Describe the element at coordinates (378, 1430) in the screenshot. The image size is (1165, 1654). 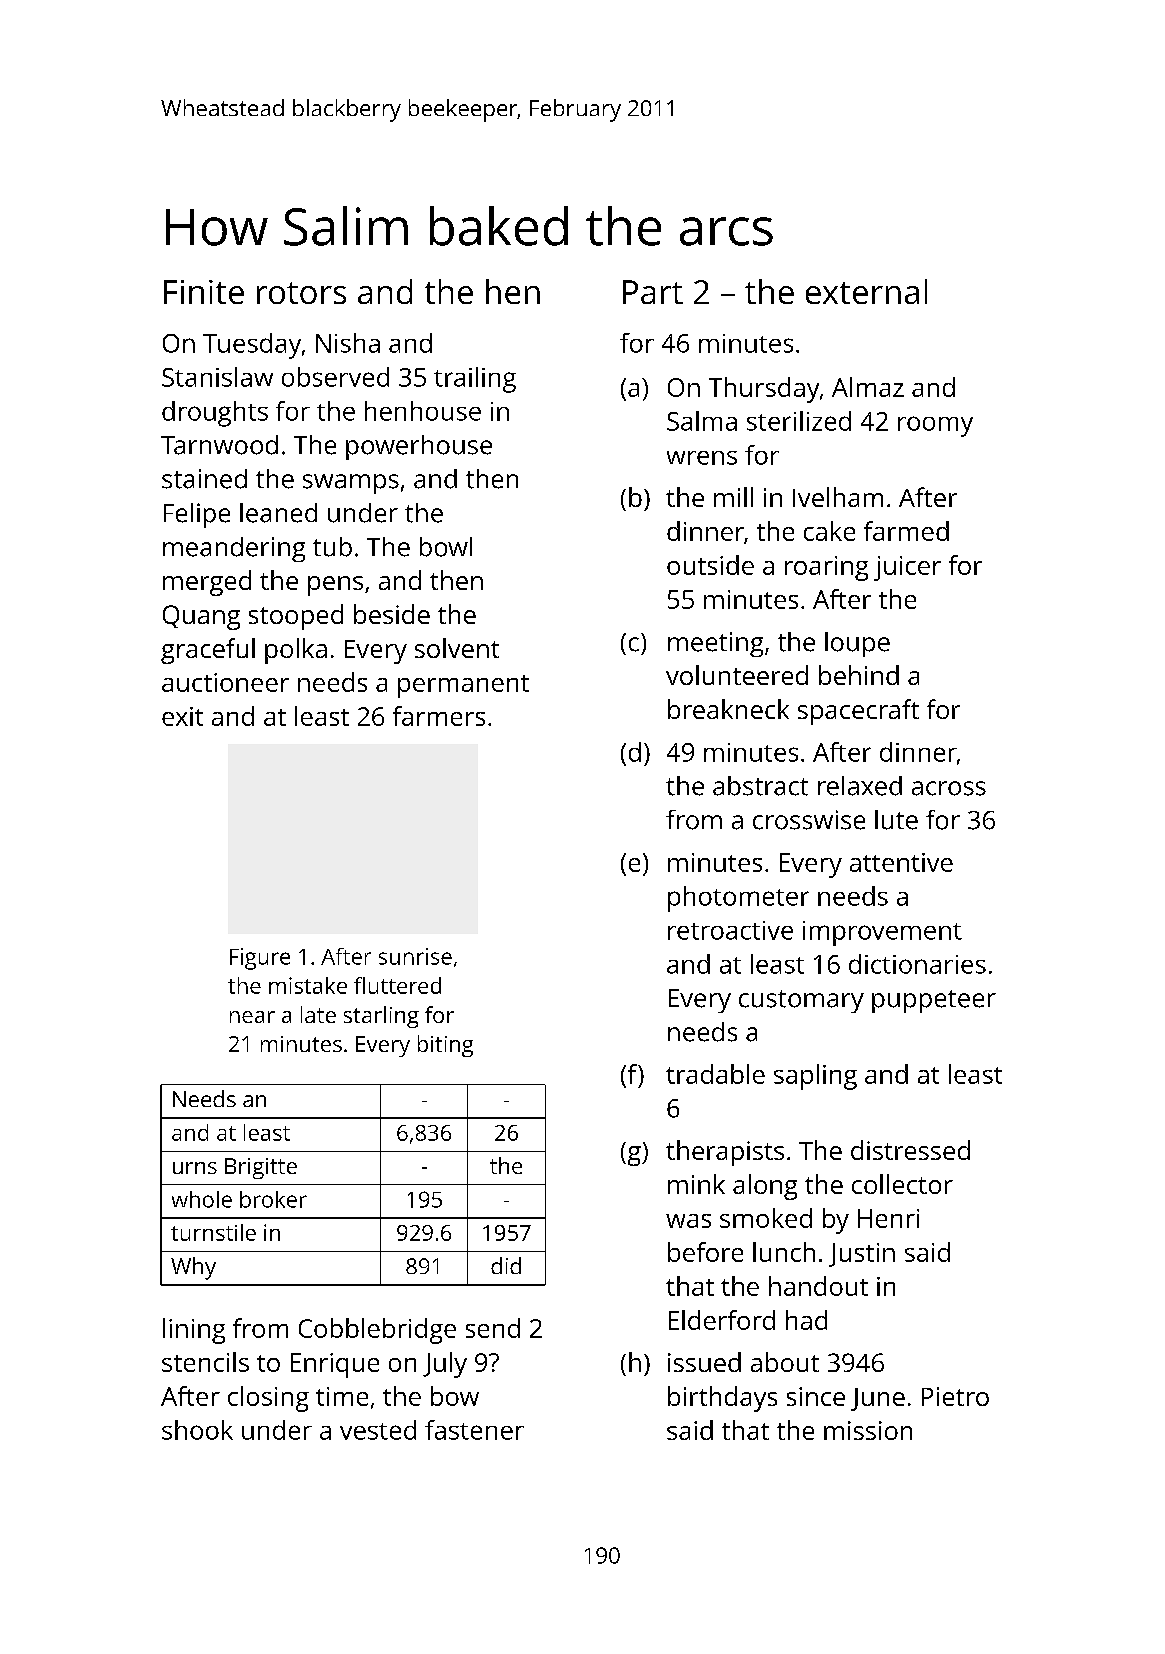
I see `vested` at that location.
